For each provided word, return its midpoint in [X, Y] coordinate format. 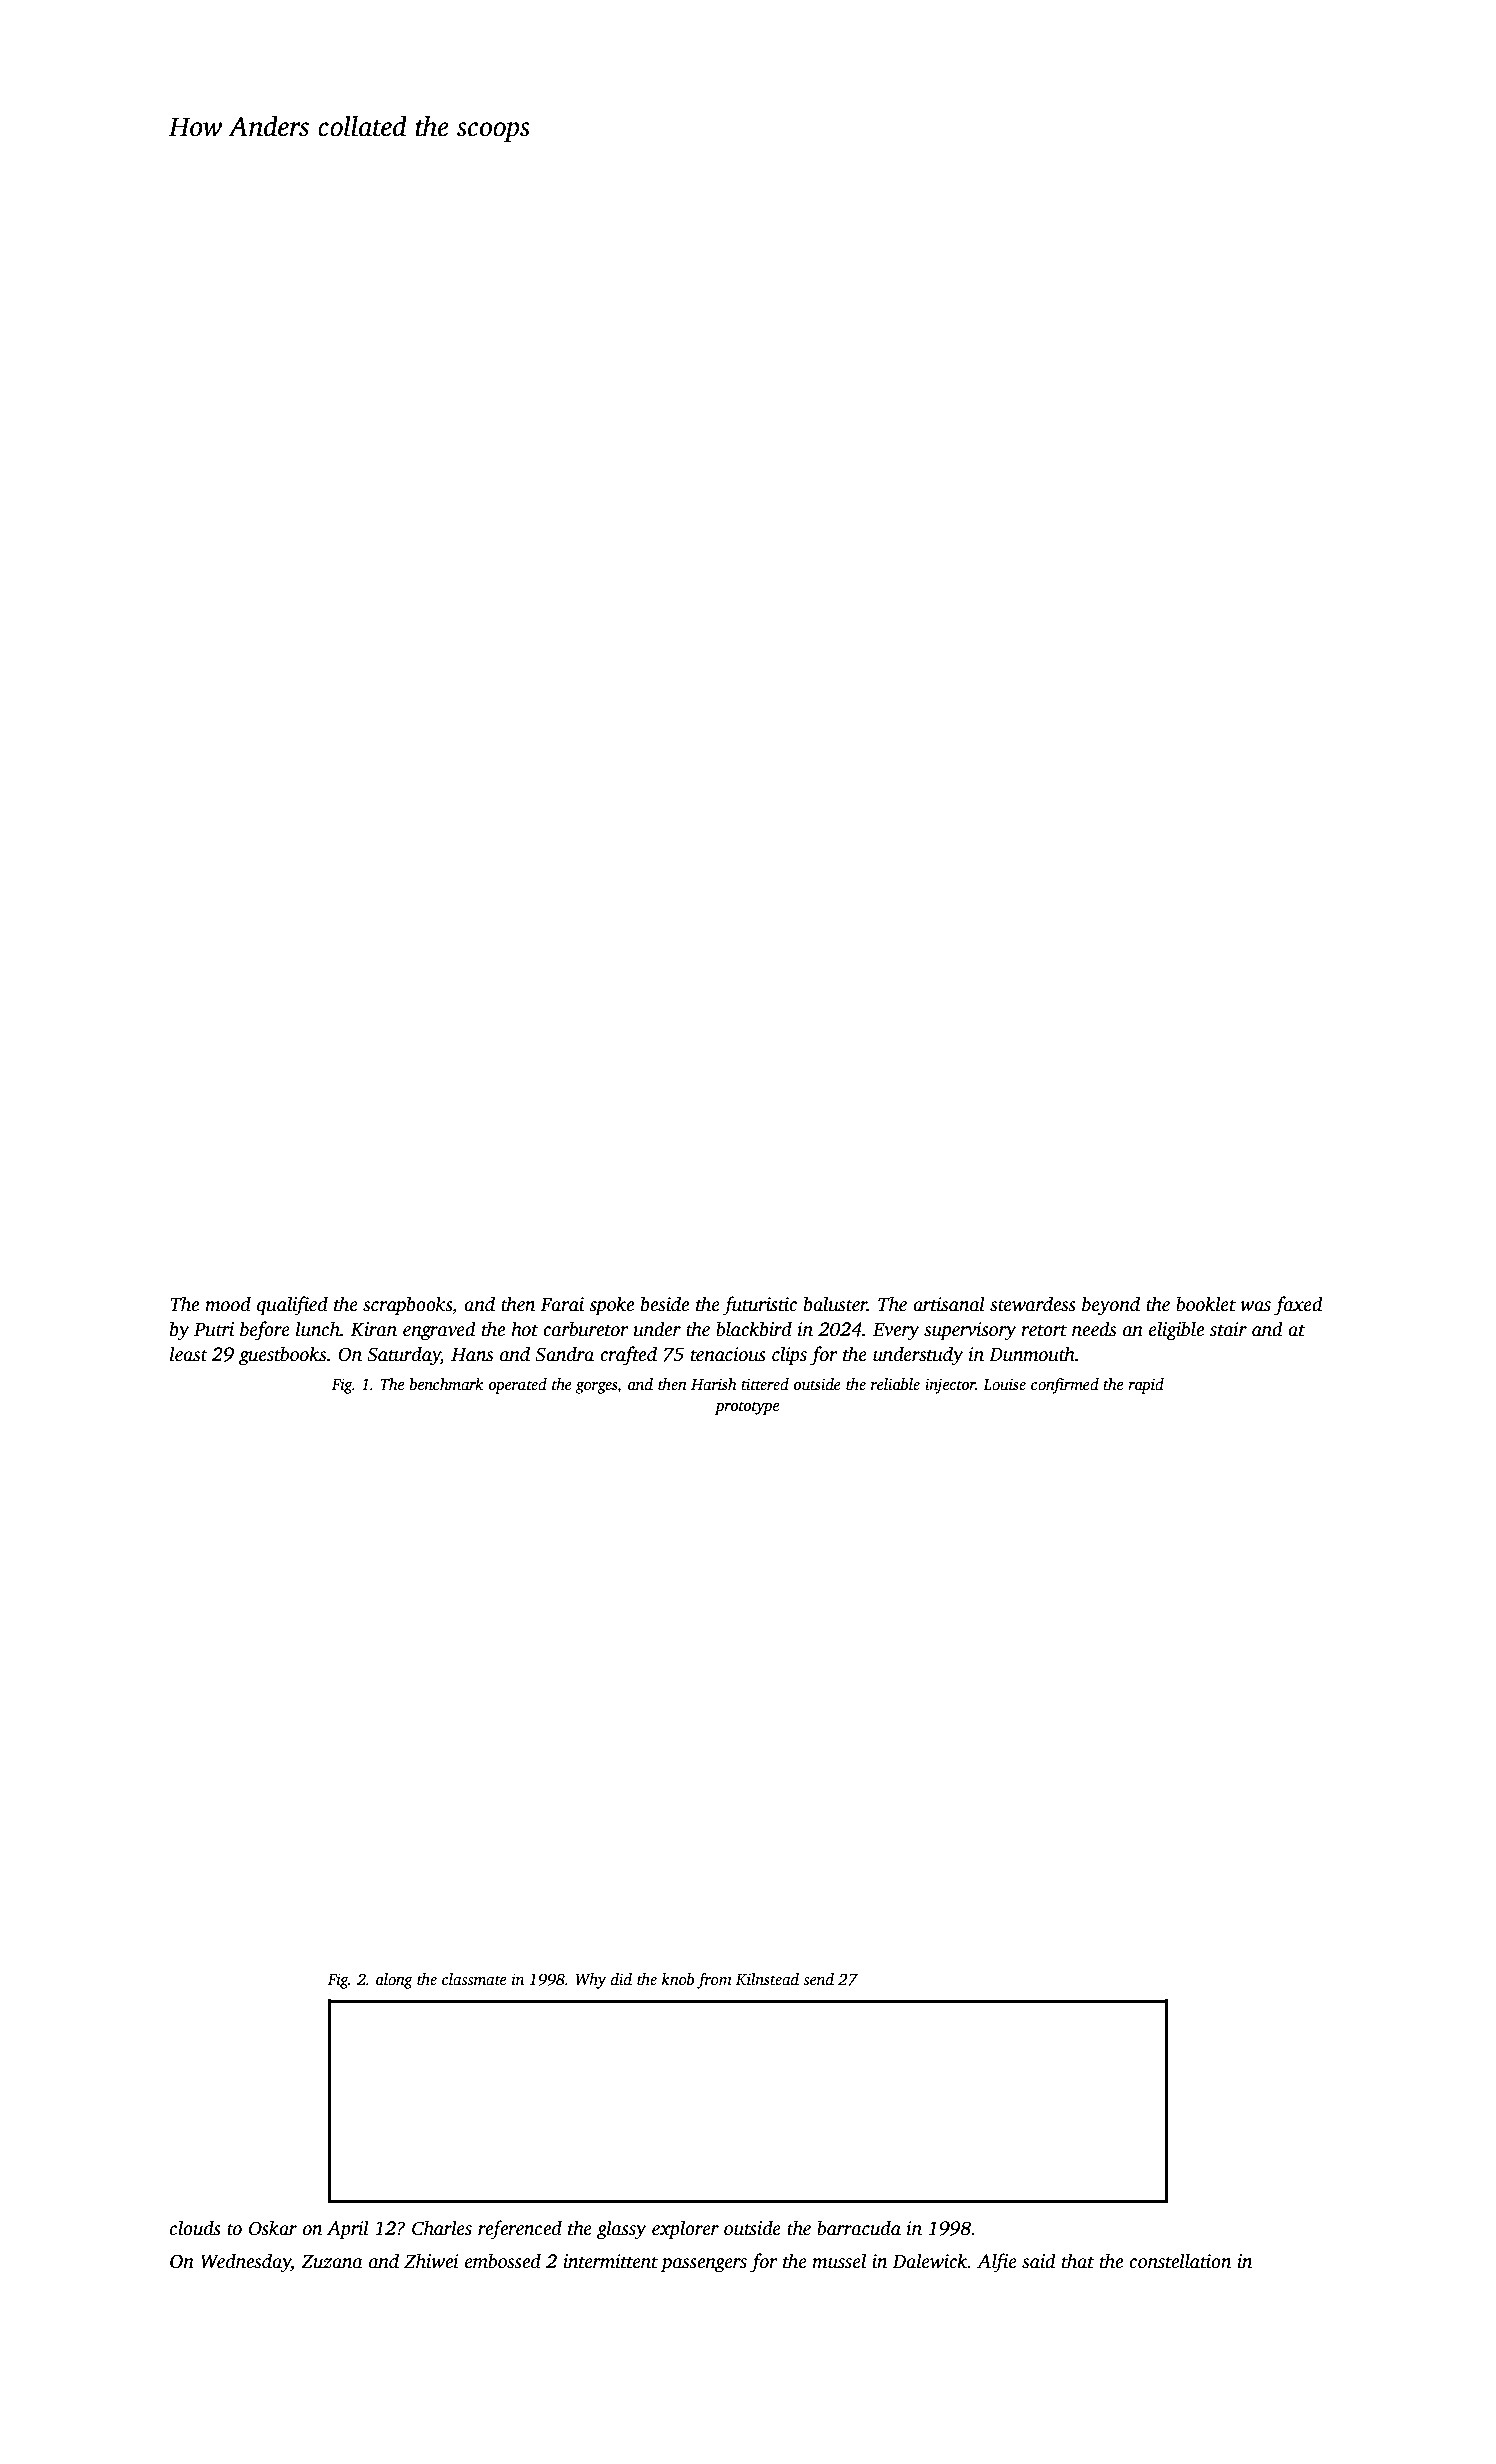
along [394, 1981]
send [818, 1979]
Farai [562, 1304]
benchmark [446, 1384]
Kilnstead [767, 1979]
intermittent [610, 2261]
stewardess [1033, 1304]
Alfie [997, 2263]
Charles [442, 2228]
